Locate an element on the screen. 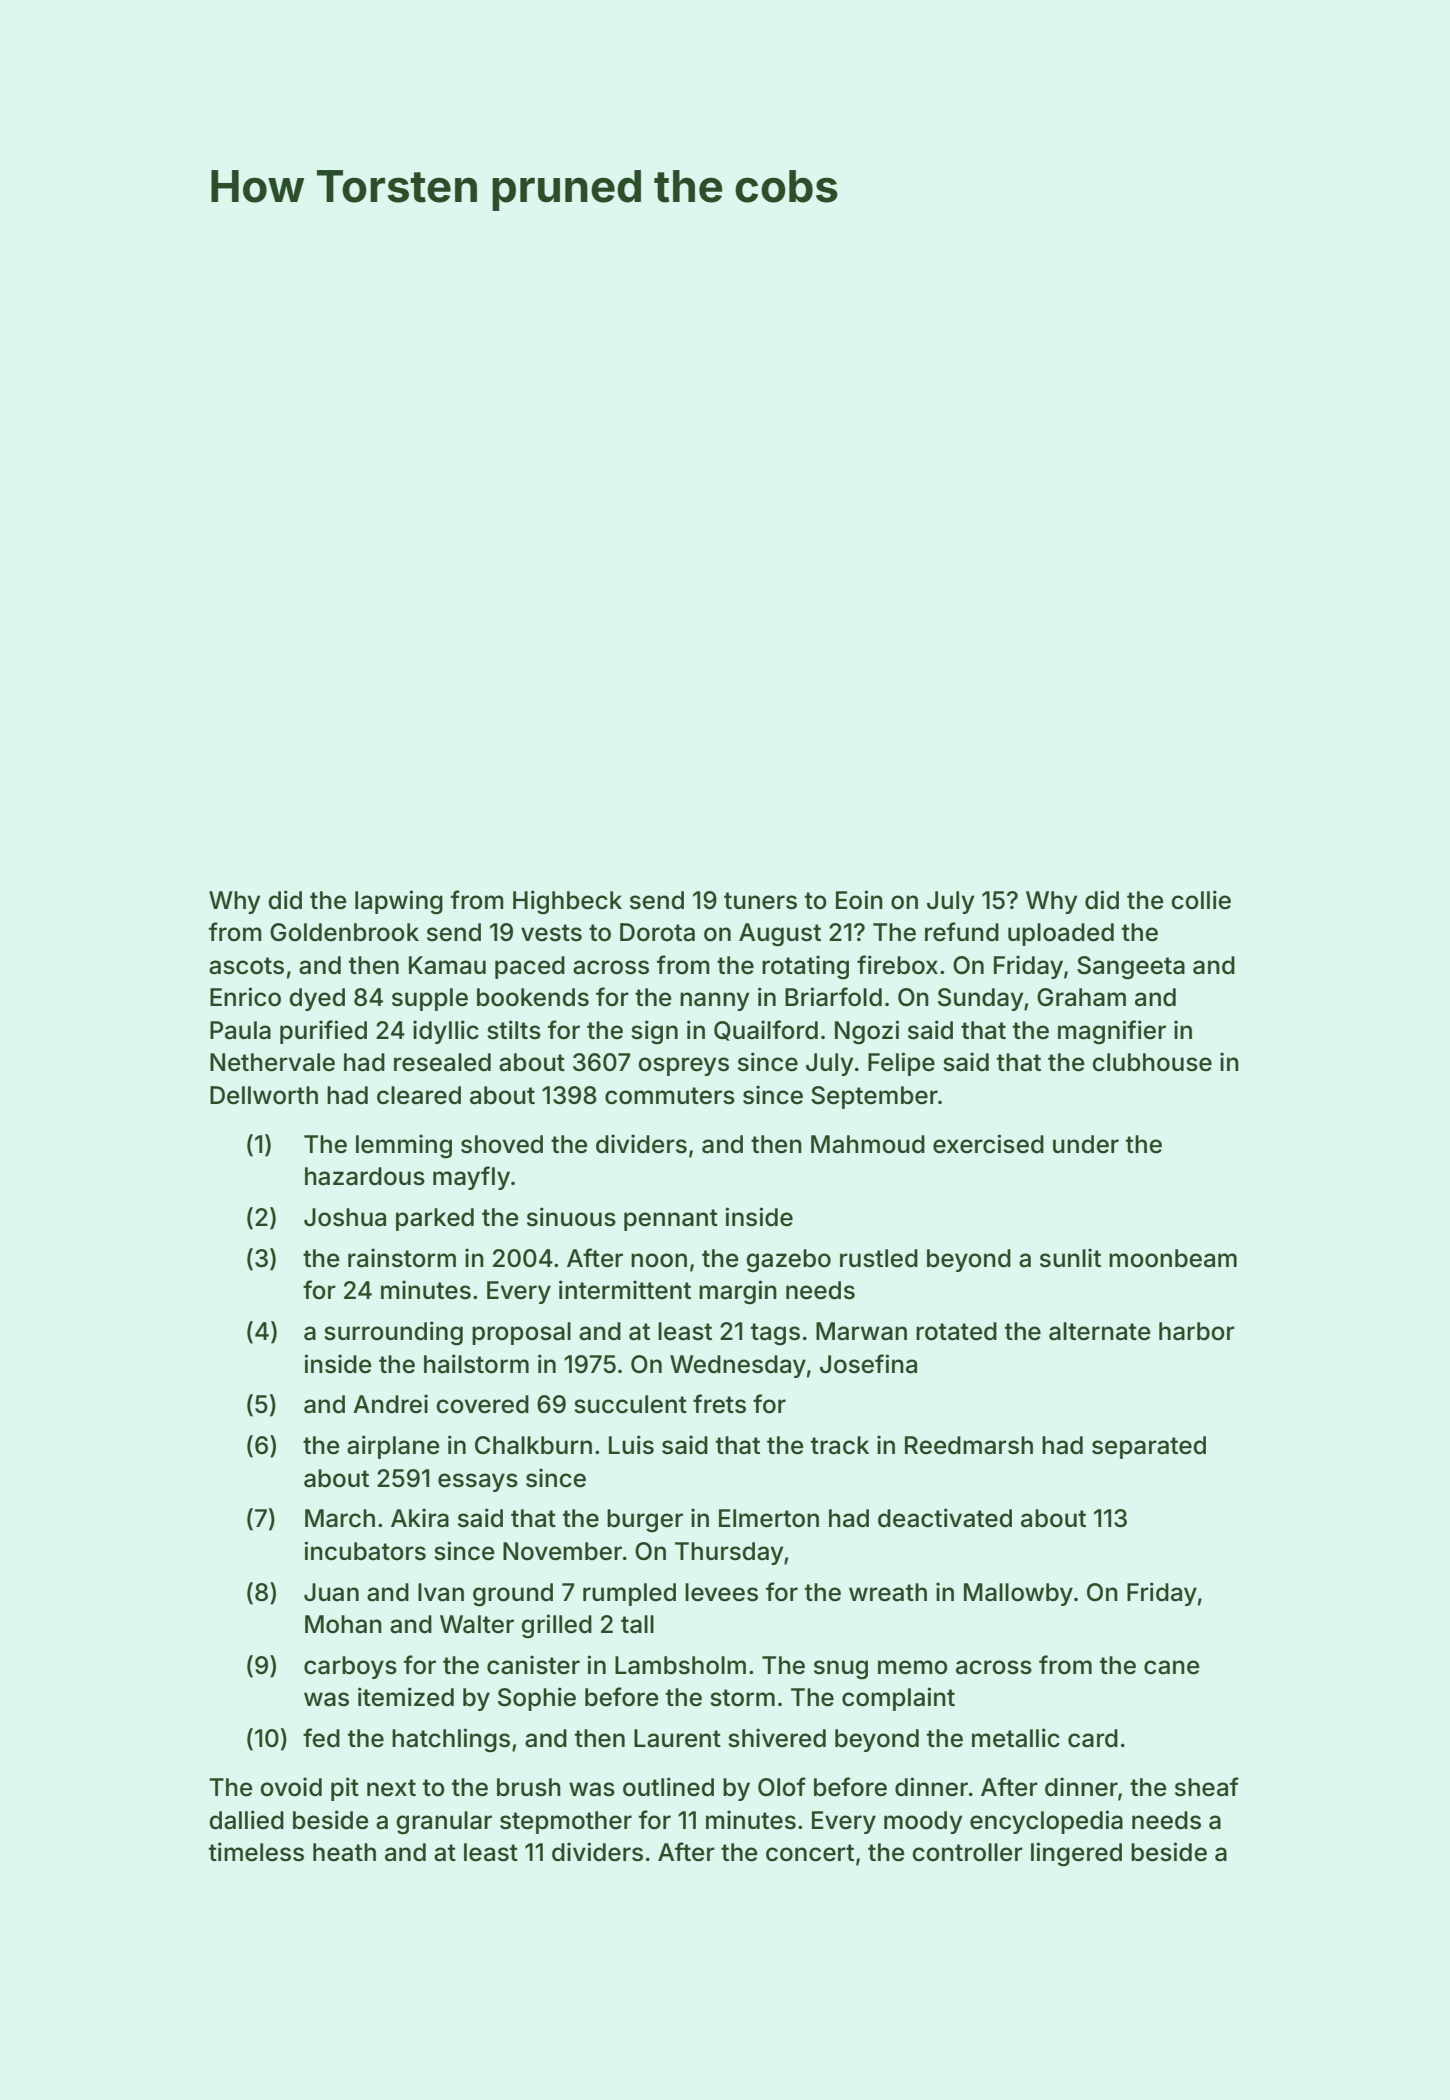  Dorota is located at coordinates (657, 932).
